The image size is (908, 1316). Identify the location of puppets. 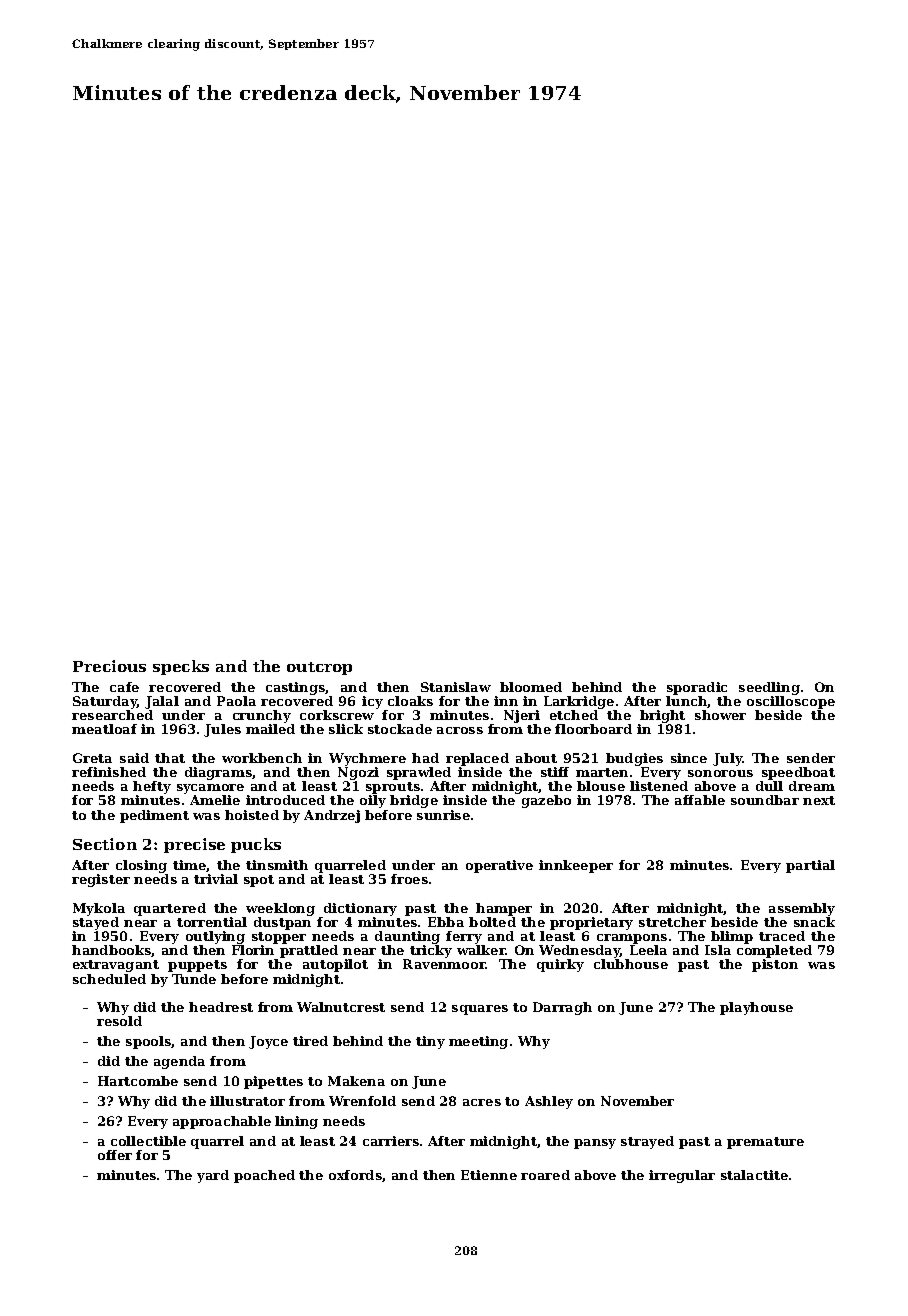
(197, 966).
